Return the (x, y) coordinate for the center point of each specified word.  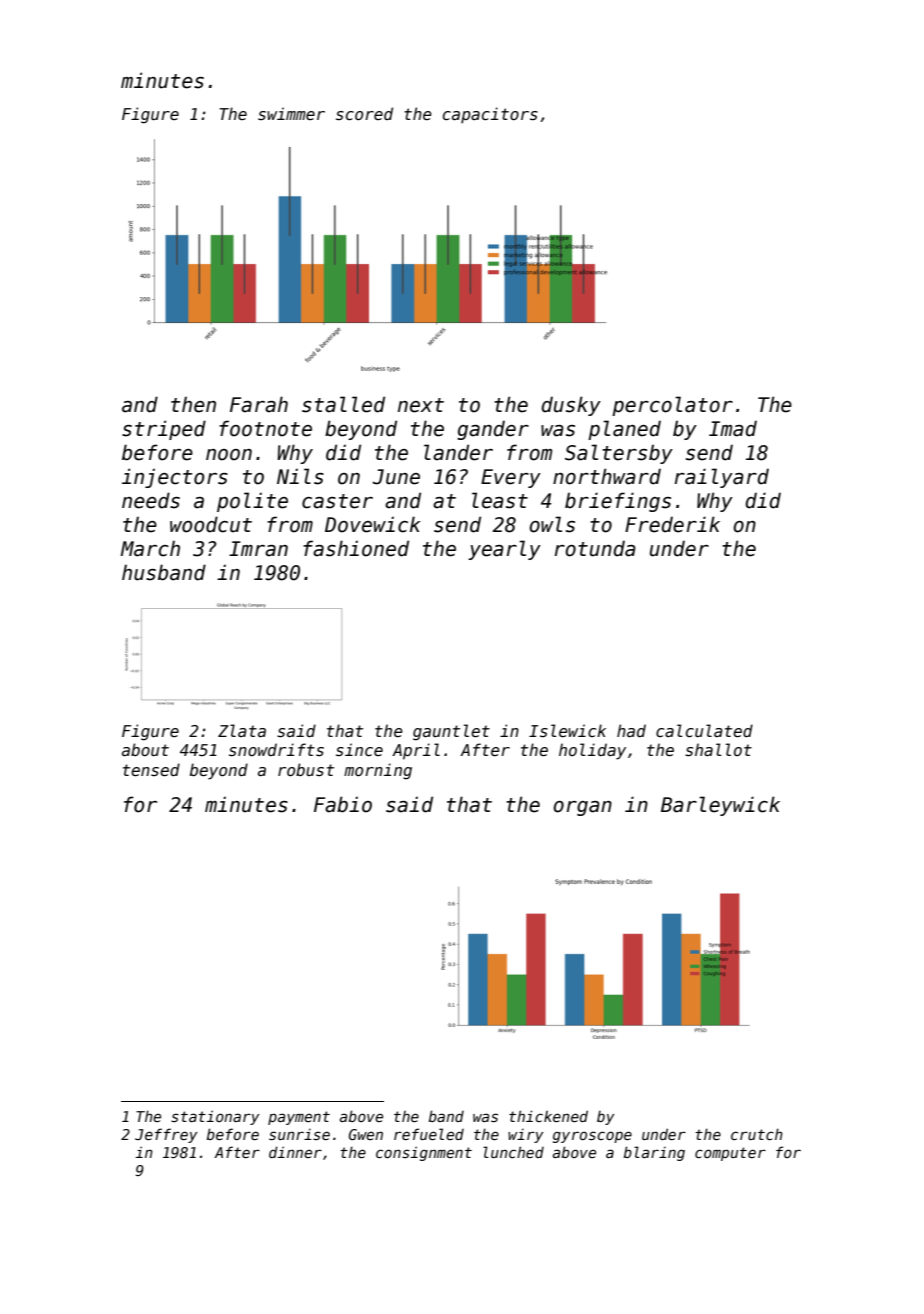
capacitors (490, 115)
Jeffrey (166, 1135)
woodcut (211, 524)
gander (493, 430)
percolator (672, 406)
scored (364, 113)
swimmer (291, 113)
